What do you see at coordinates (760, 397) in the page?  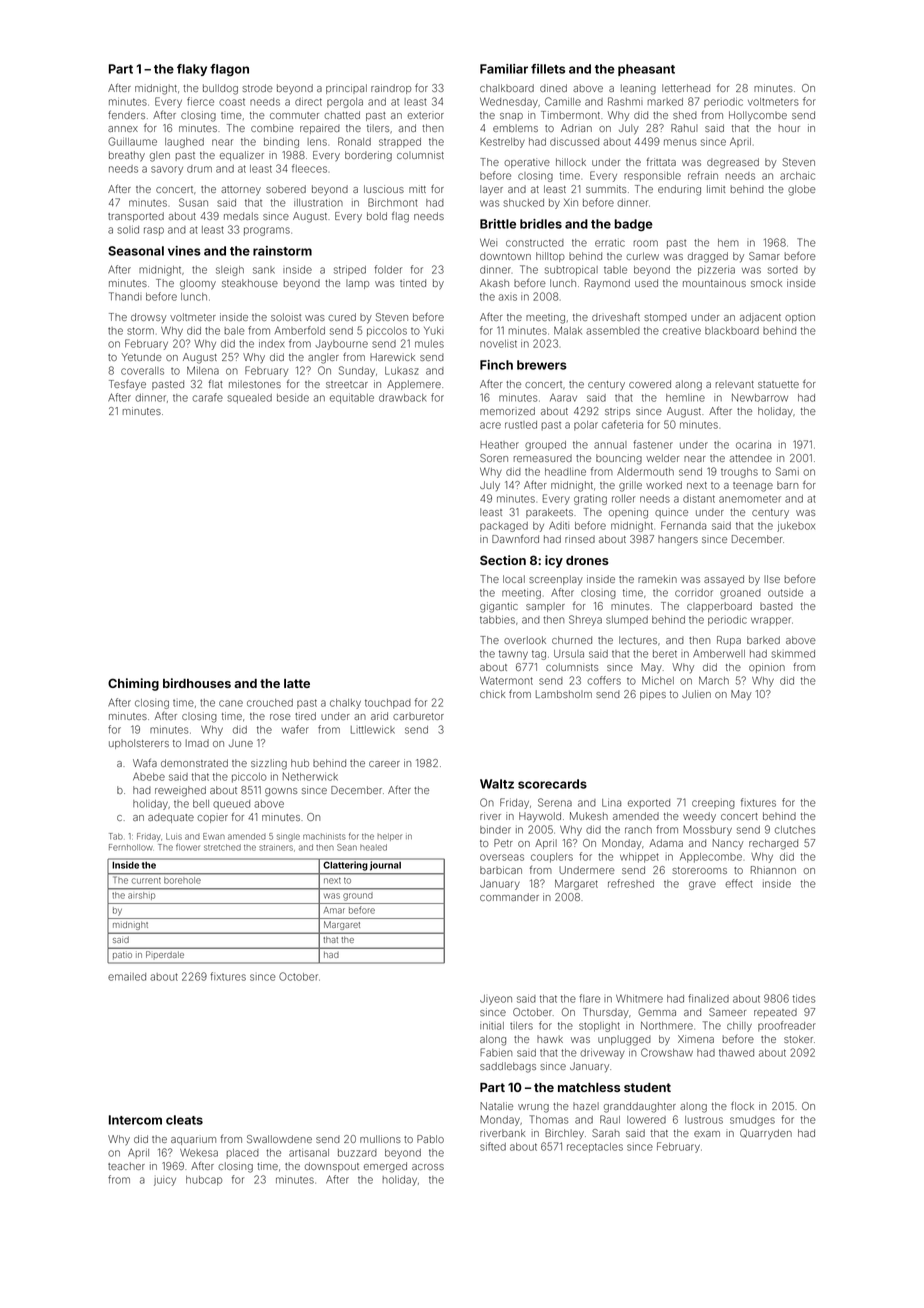 I see `Newbarrow` at bounding box center [760, 397].
